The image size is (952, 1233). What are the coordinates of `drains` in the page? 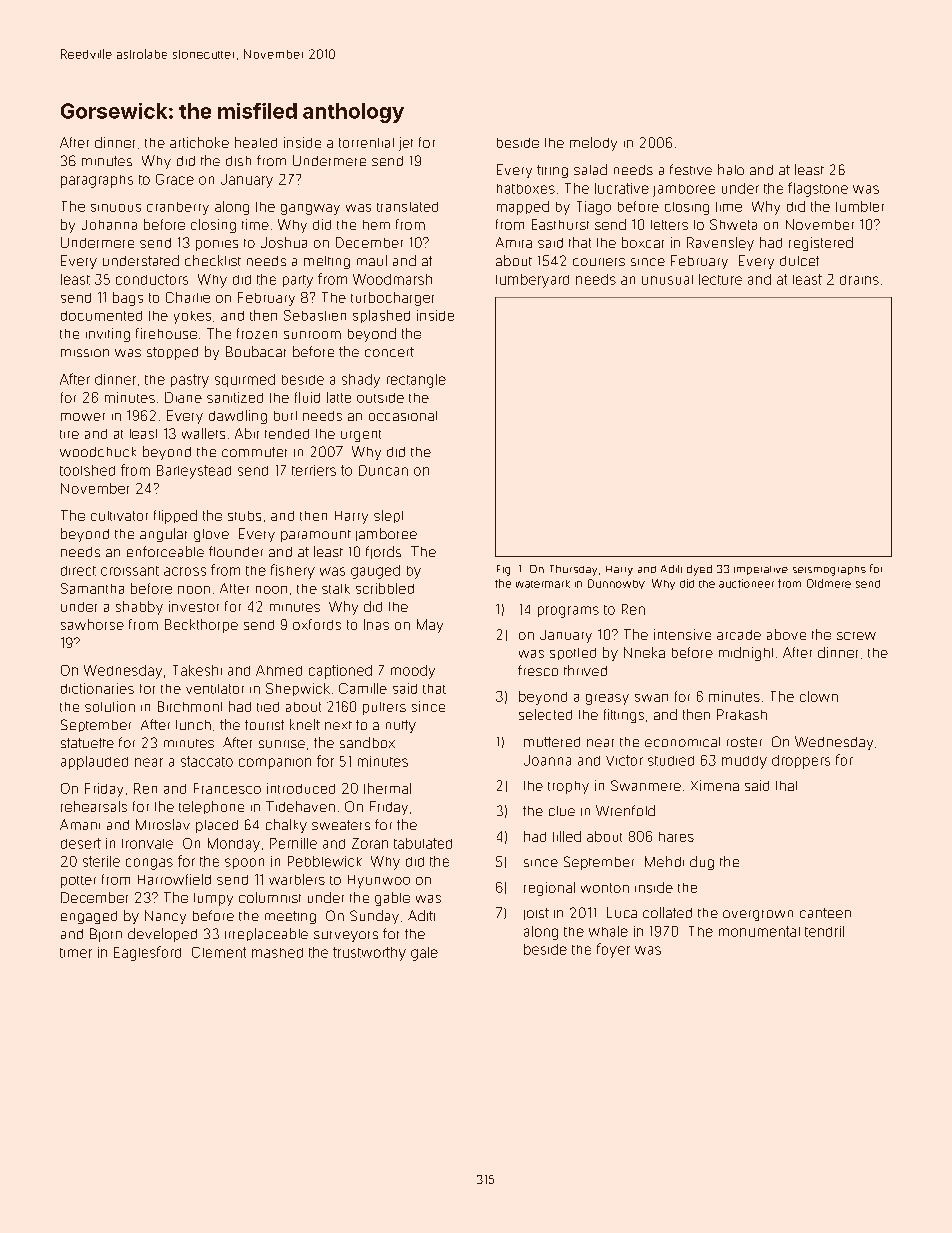 It's located at (859, 280).
